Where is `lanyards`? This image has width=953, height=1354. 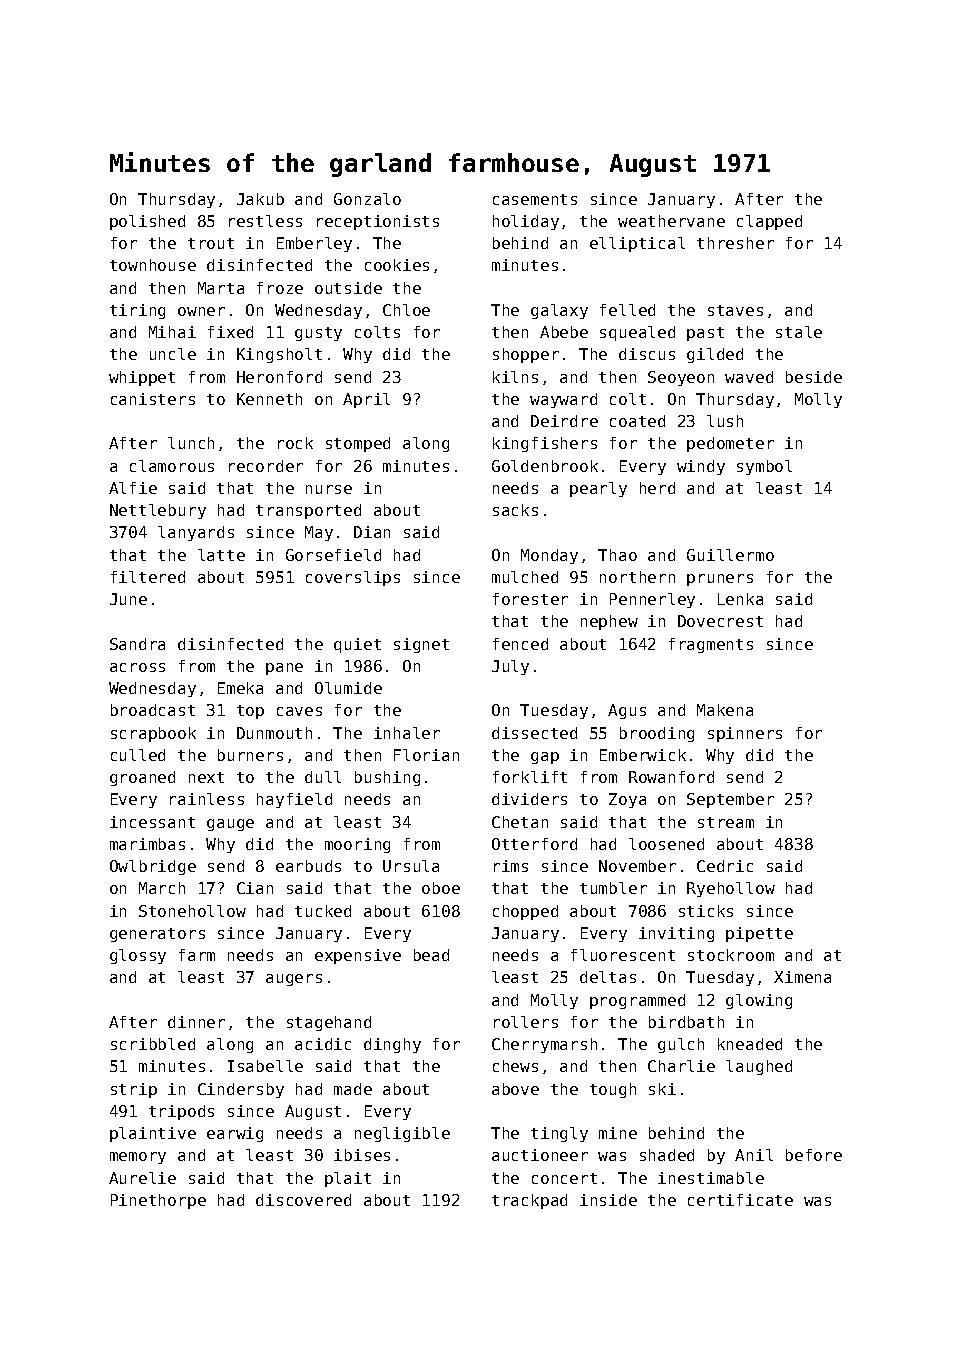 lanyards is located at coordinates (196, 533).
